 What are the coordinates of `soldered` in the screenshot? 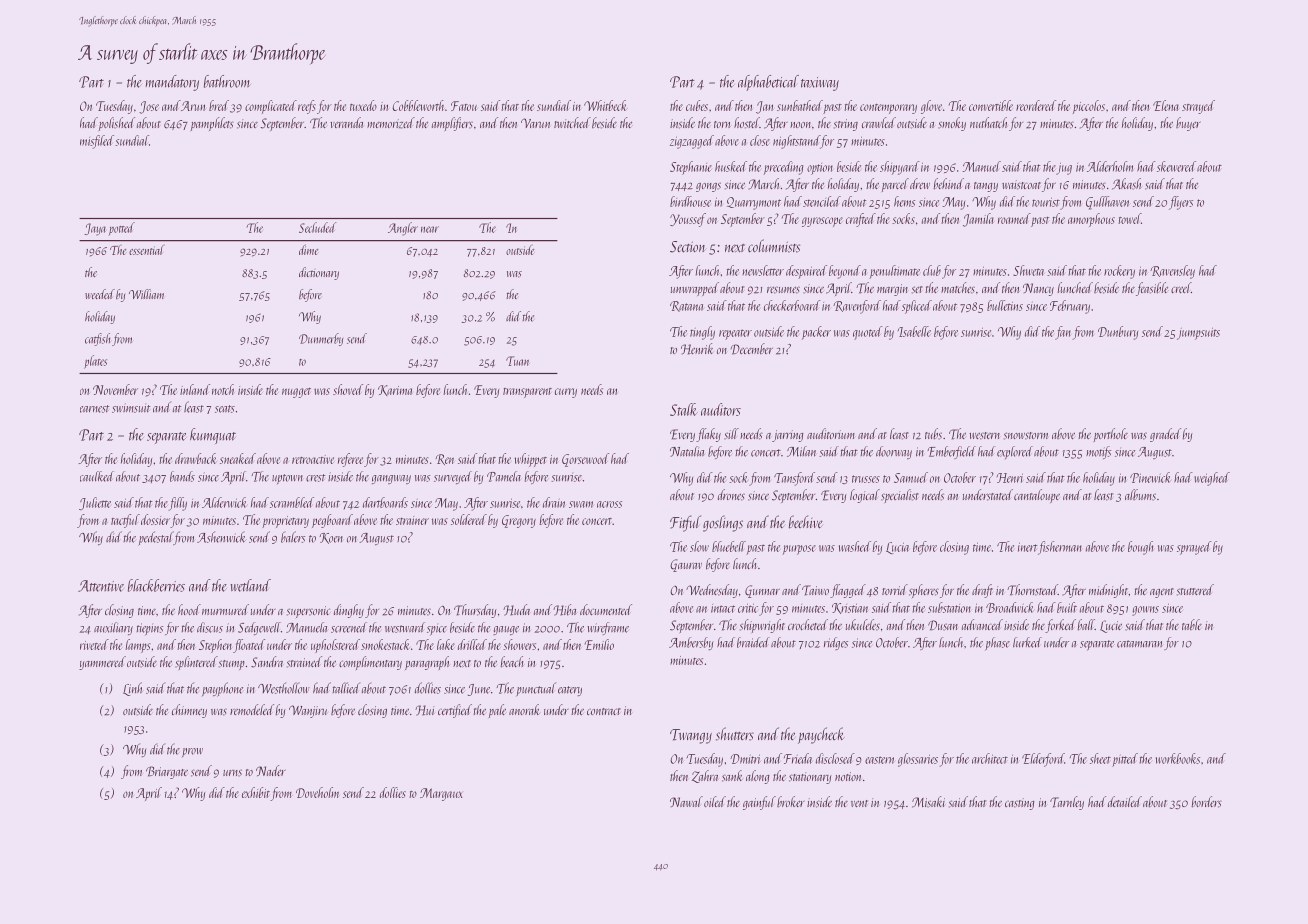 It's located at (469, 519).
